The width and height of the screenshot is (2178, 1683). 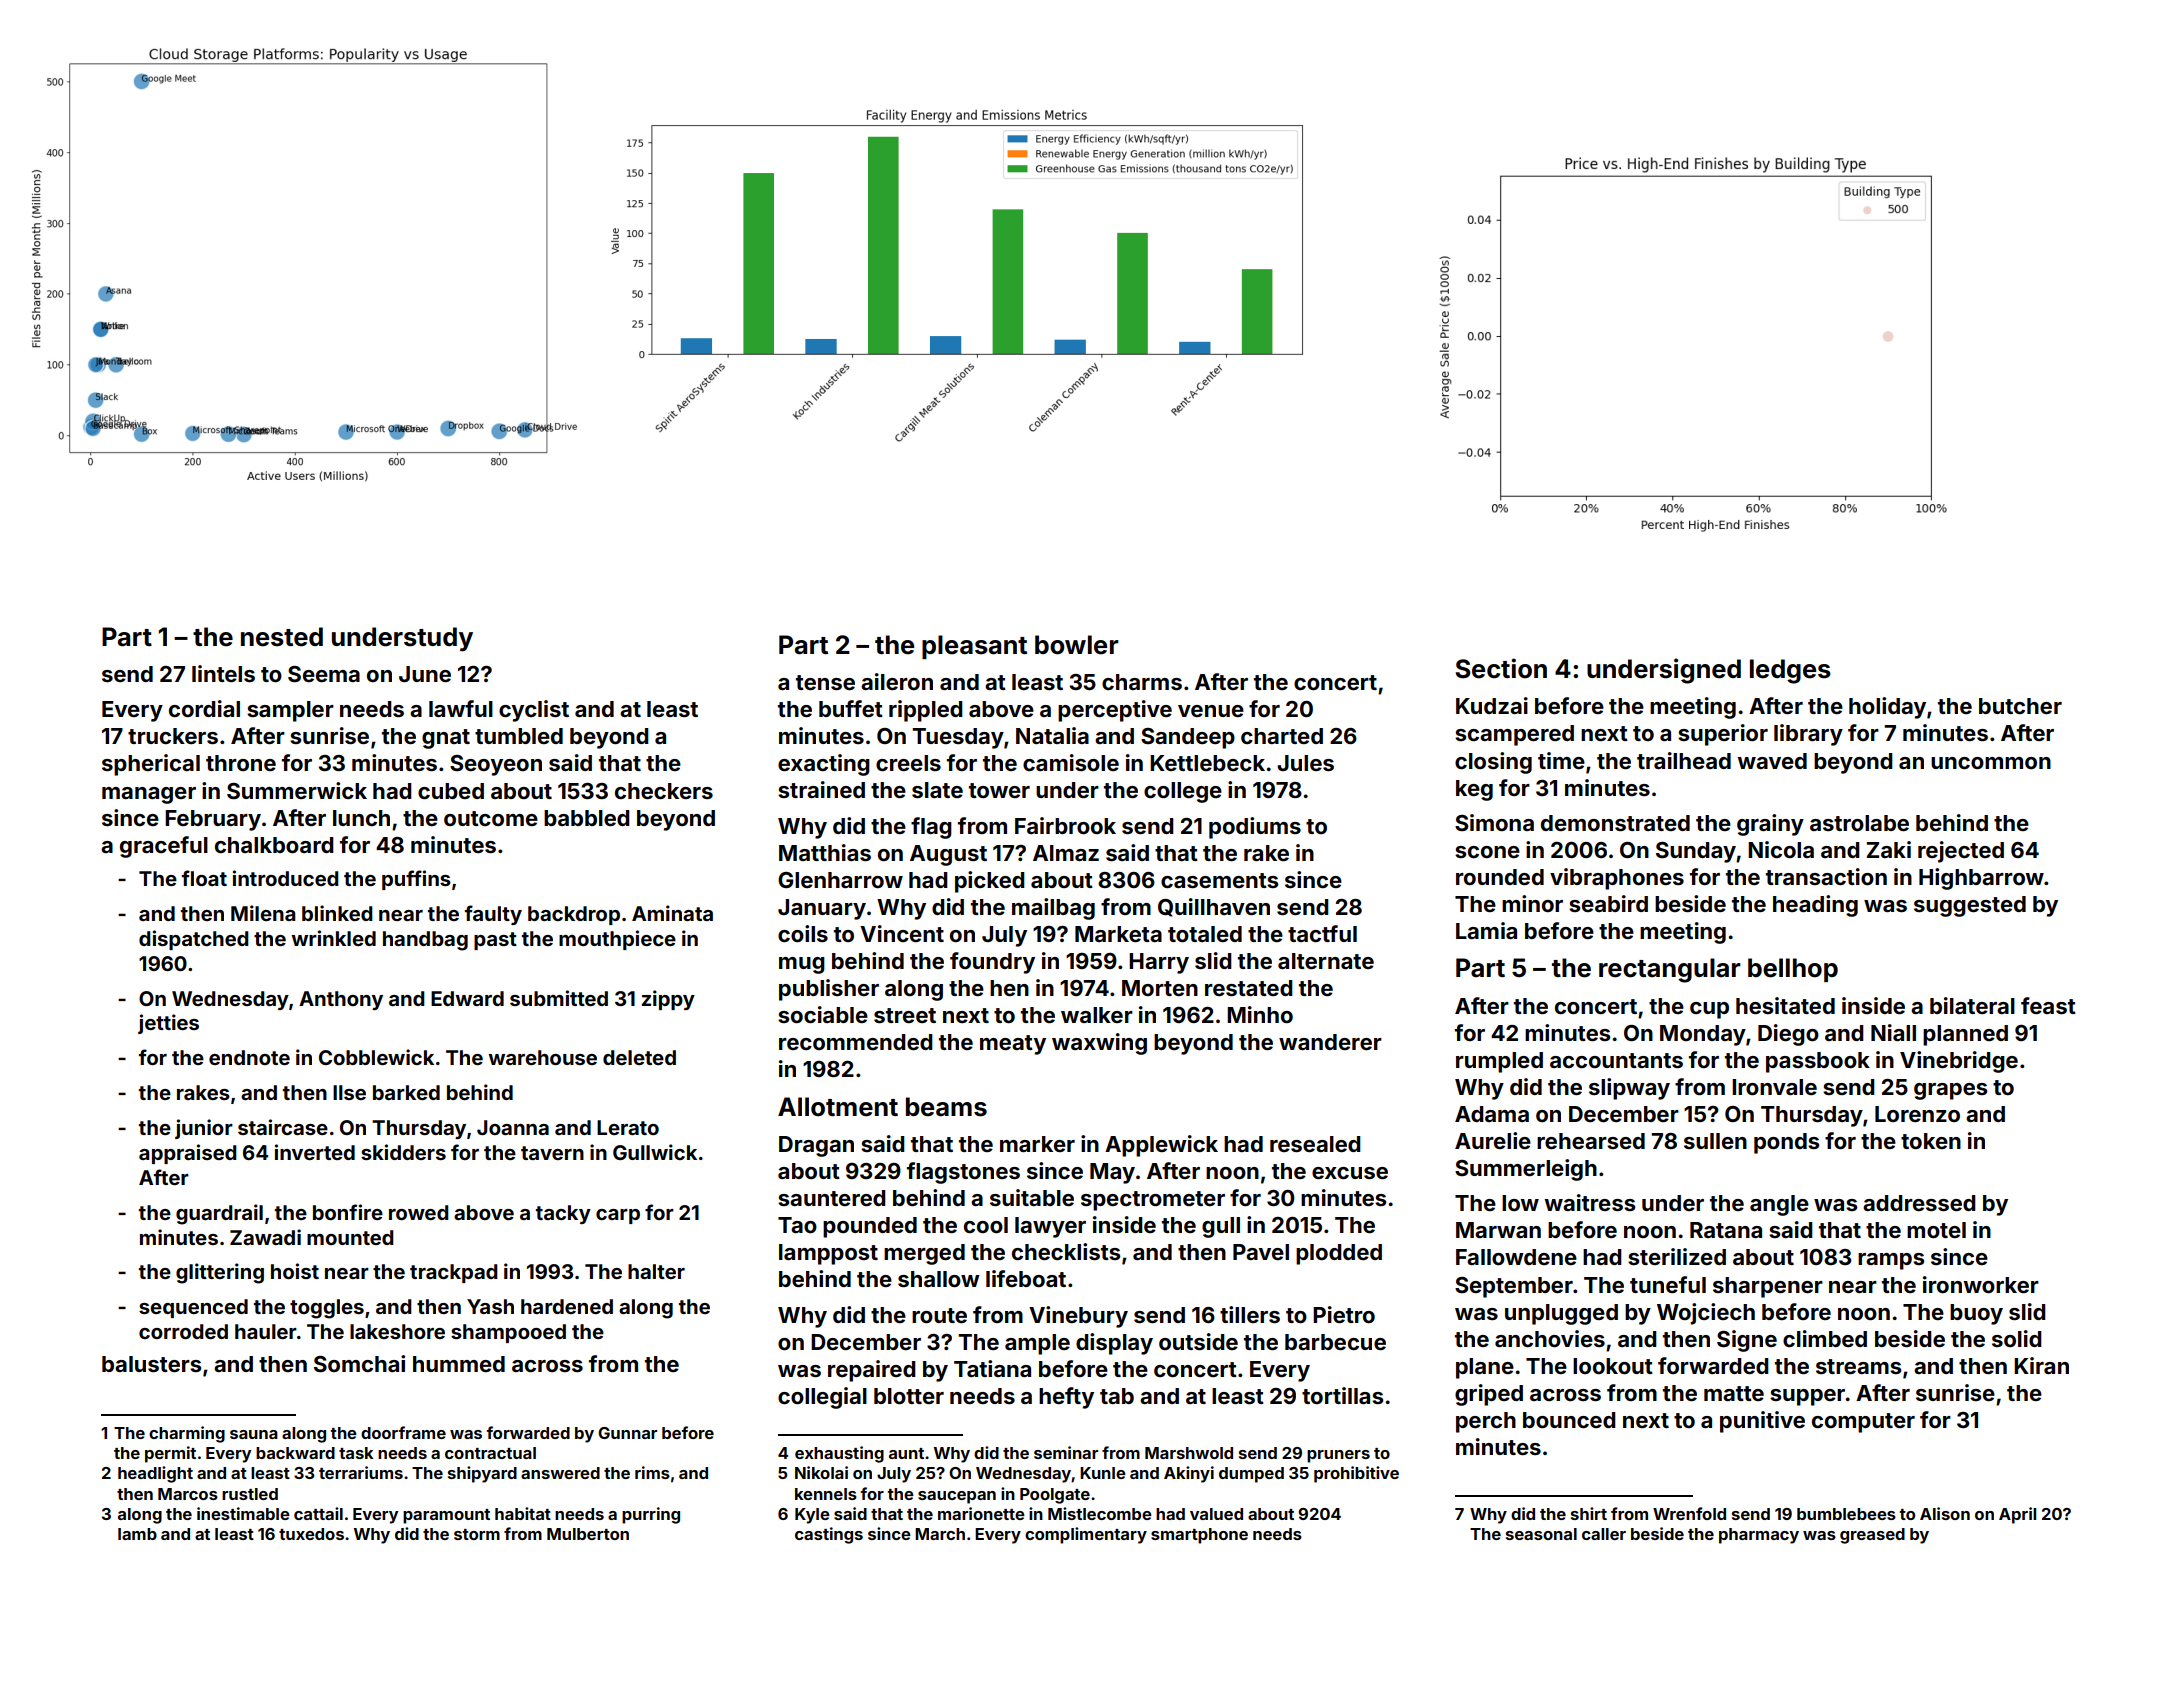 I want to click on superior, so click(x=1723, y=735).
